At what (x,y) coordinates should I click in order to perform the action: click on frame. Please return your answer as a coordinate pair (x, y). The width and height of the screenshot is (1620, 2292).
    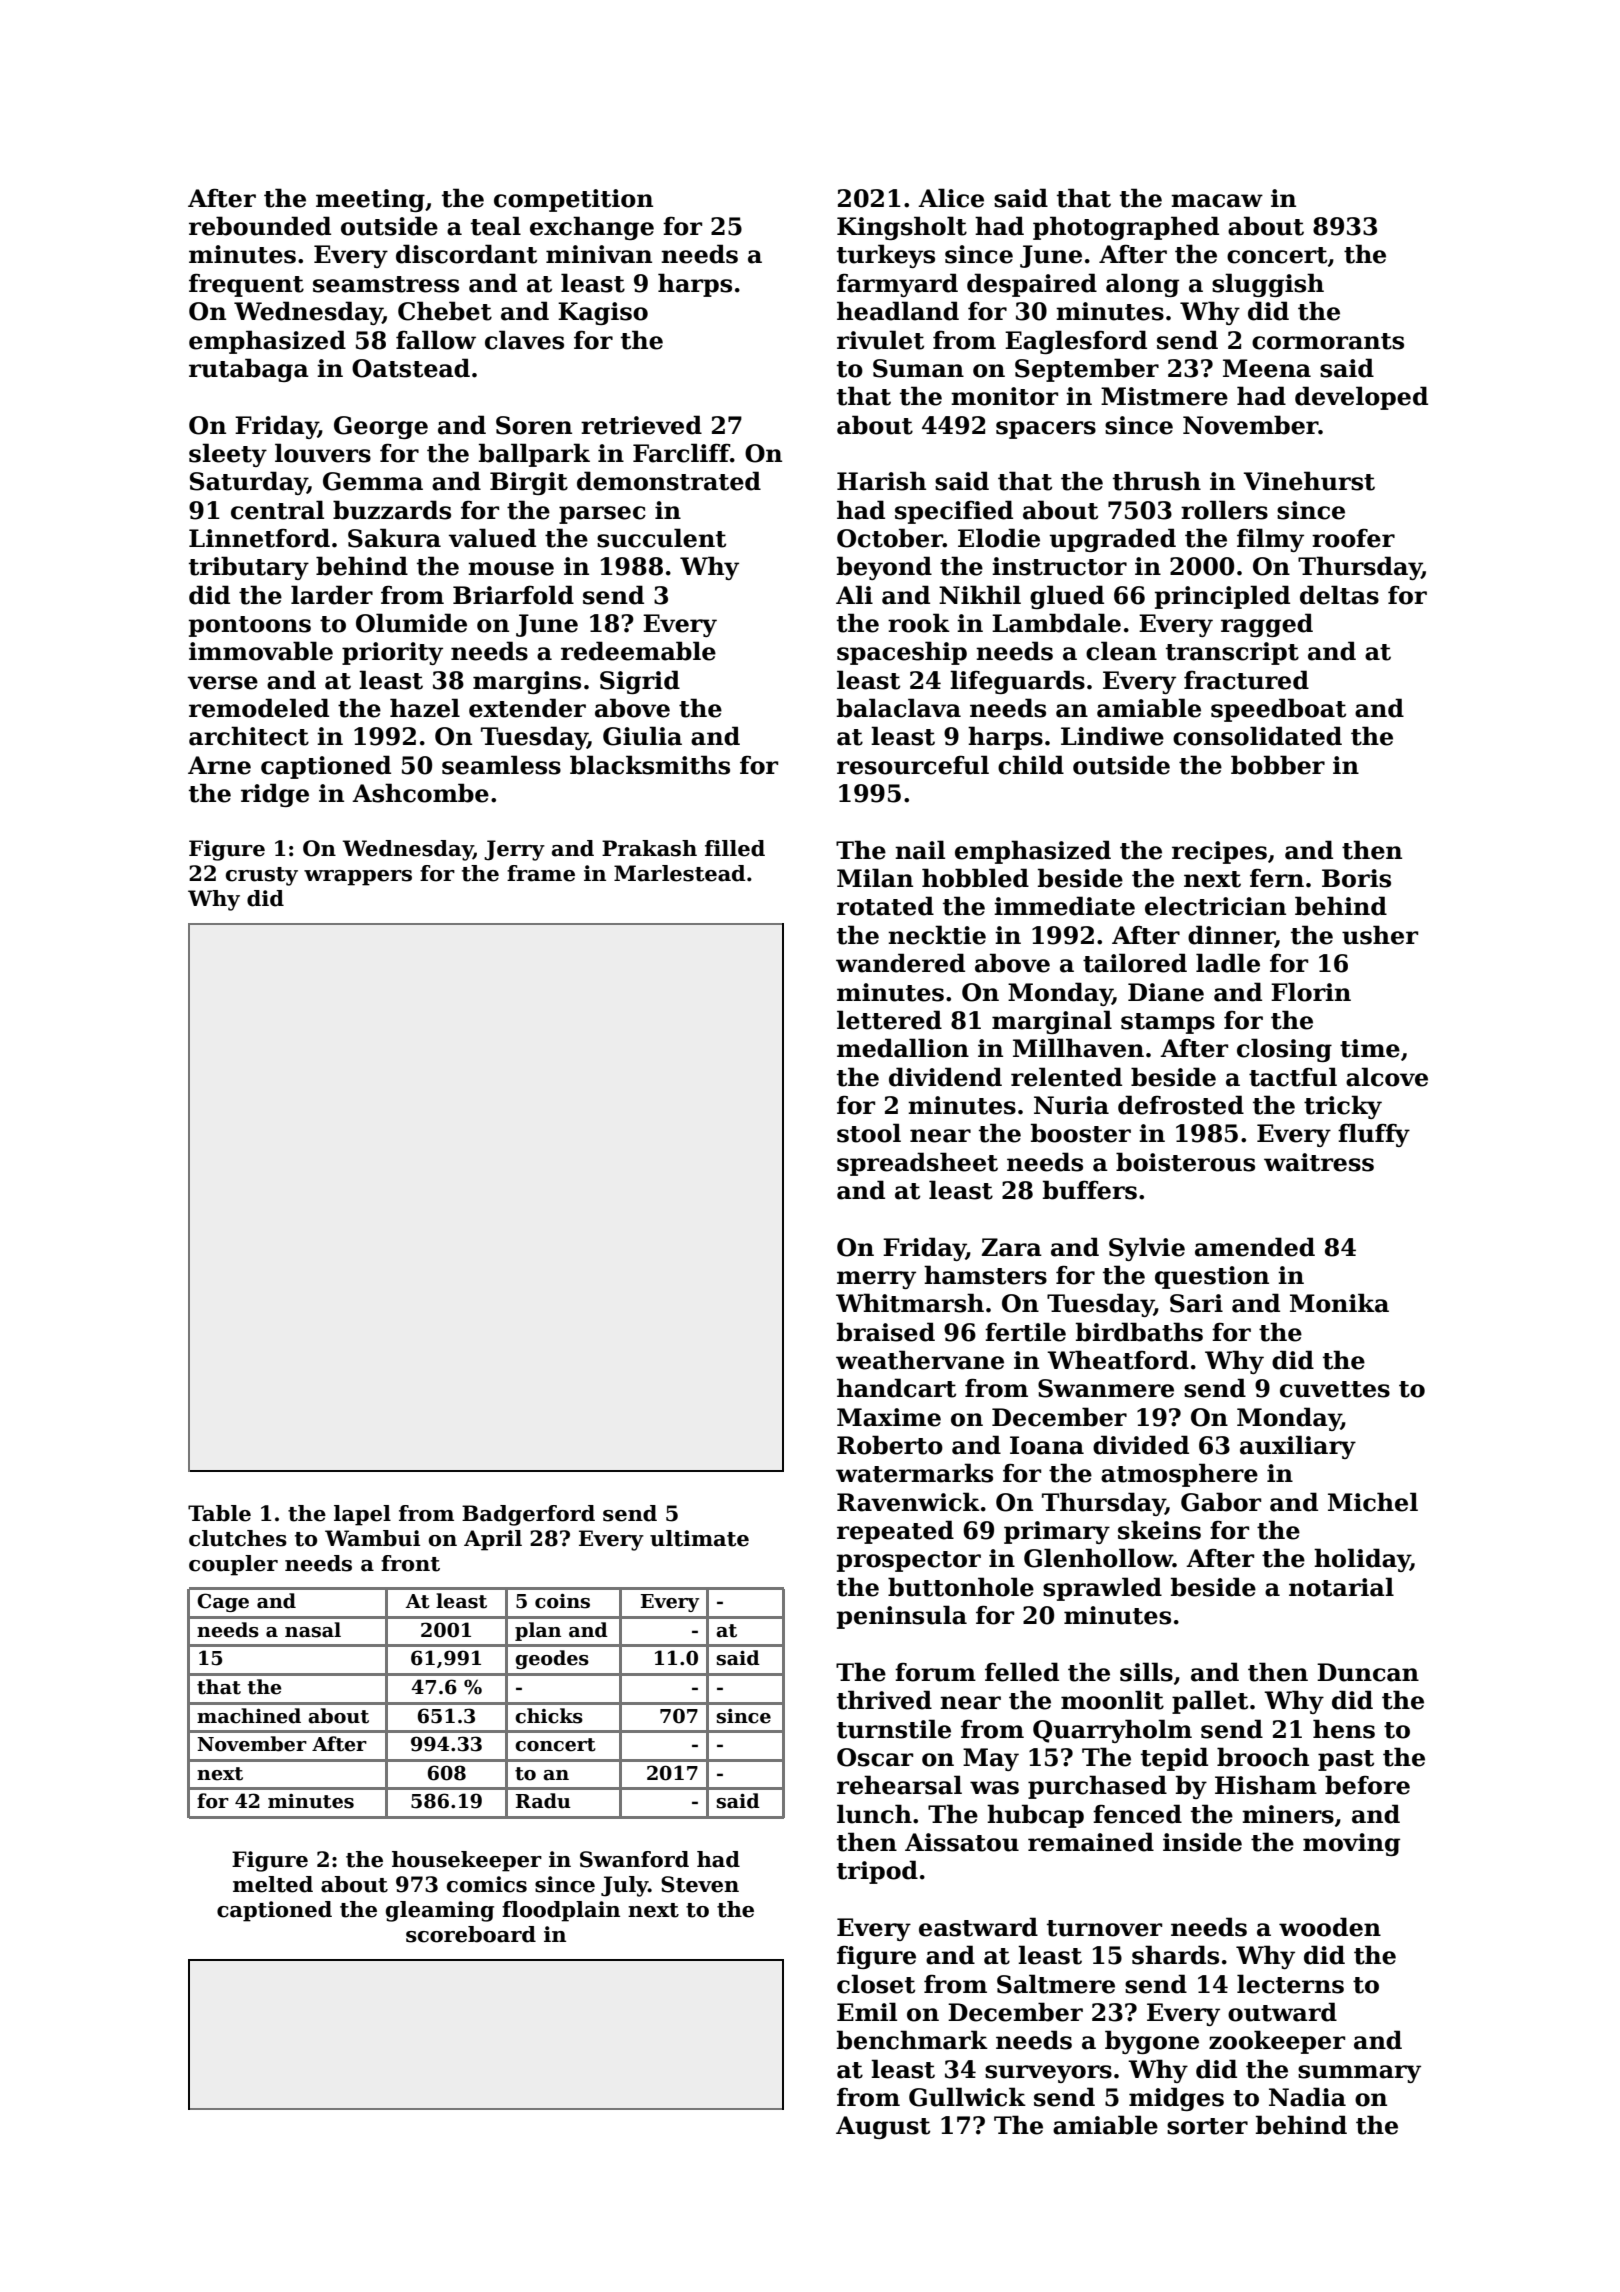
    Looking at the image, I should click on (541, 873).
